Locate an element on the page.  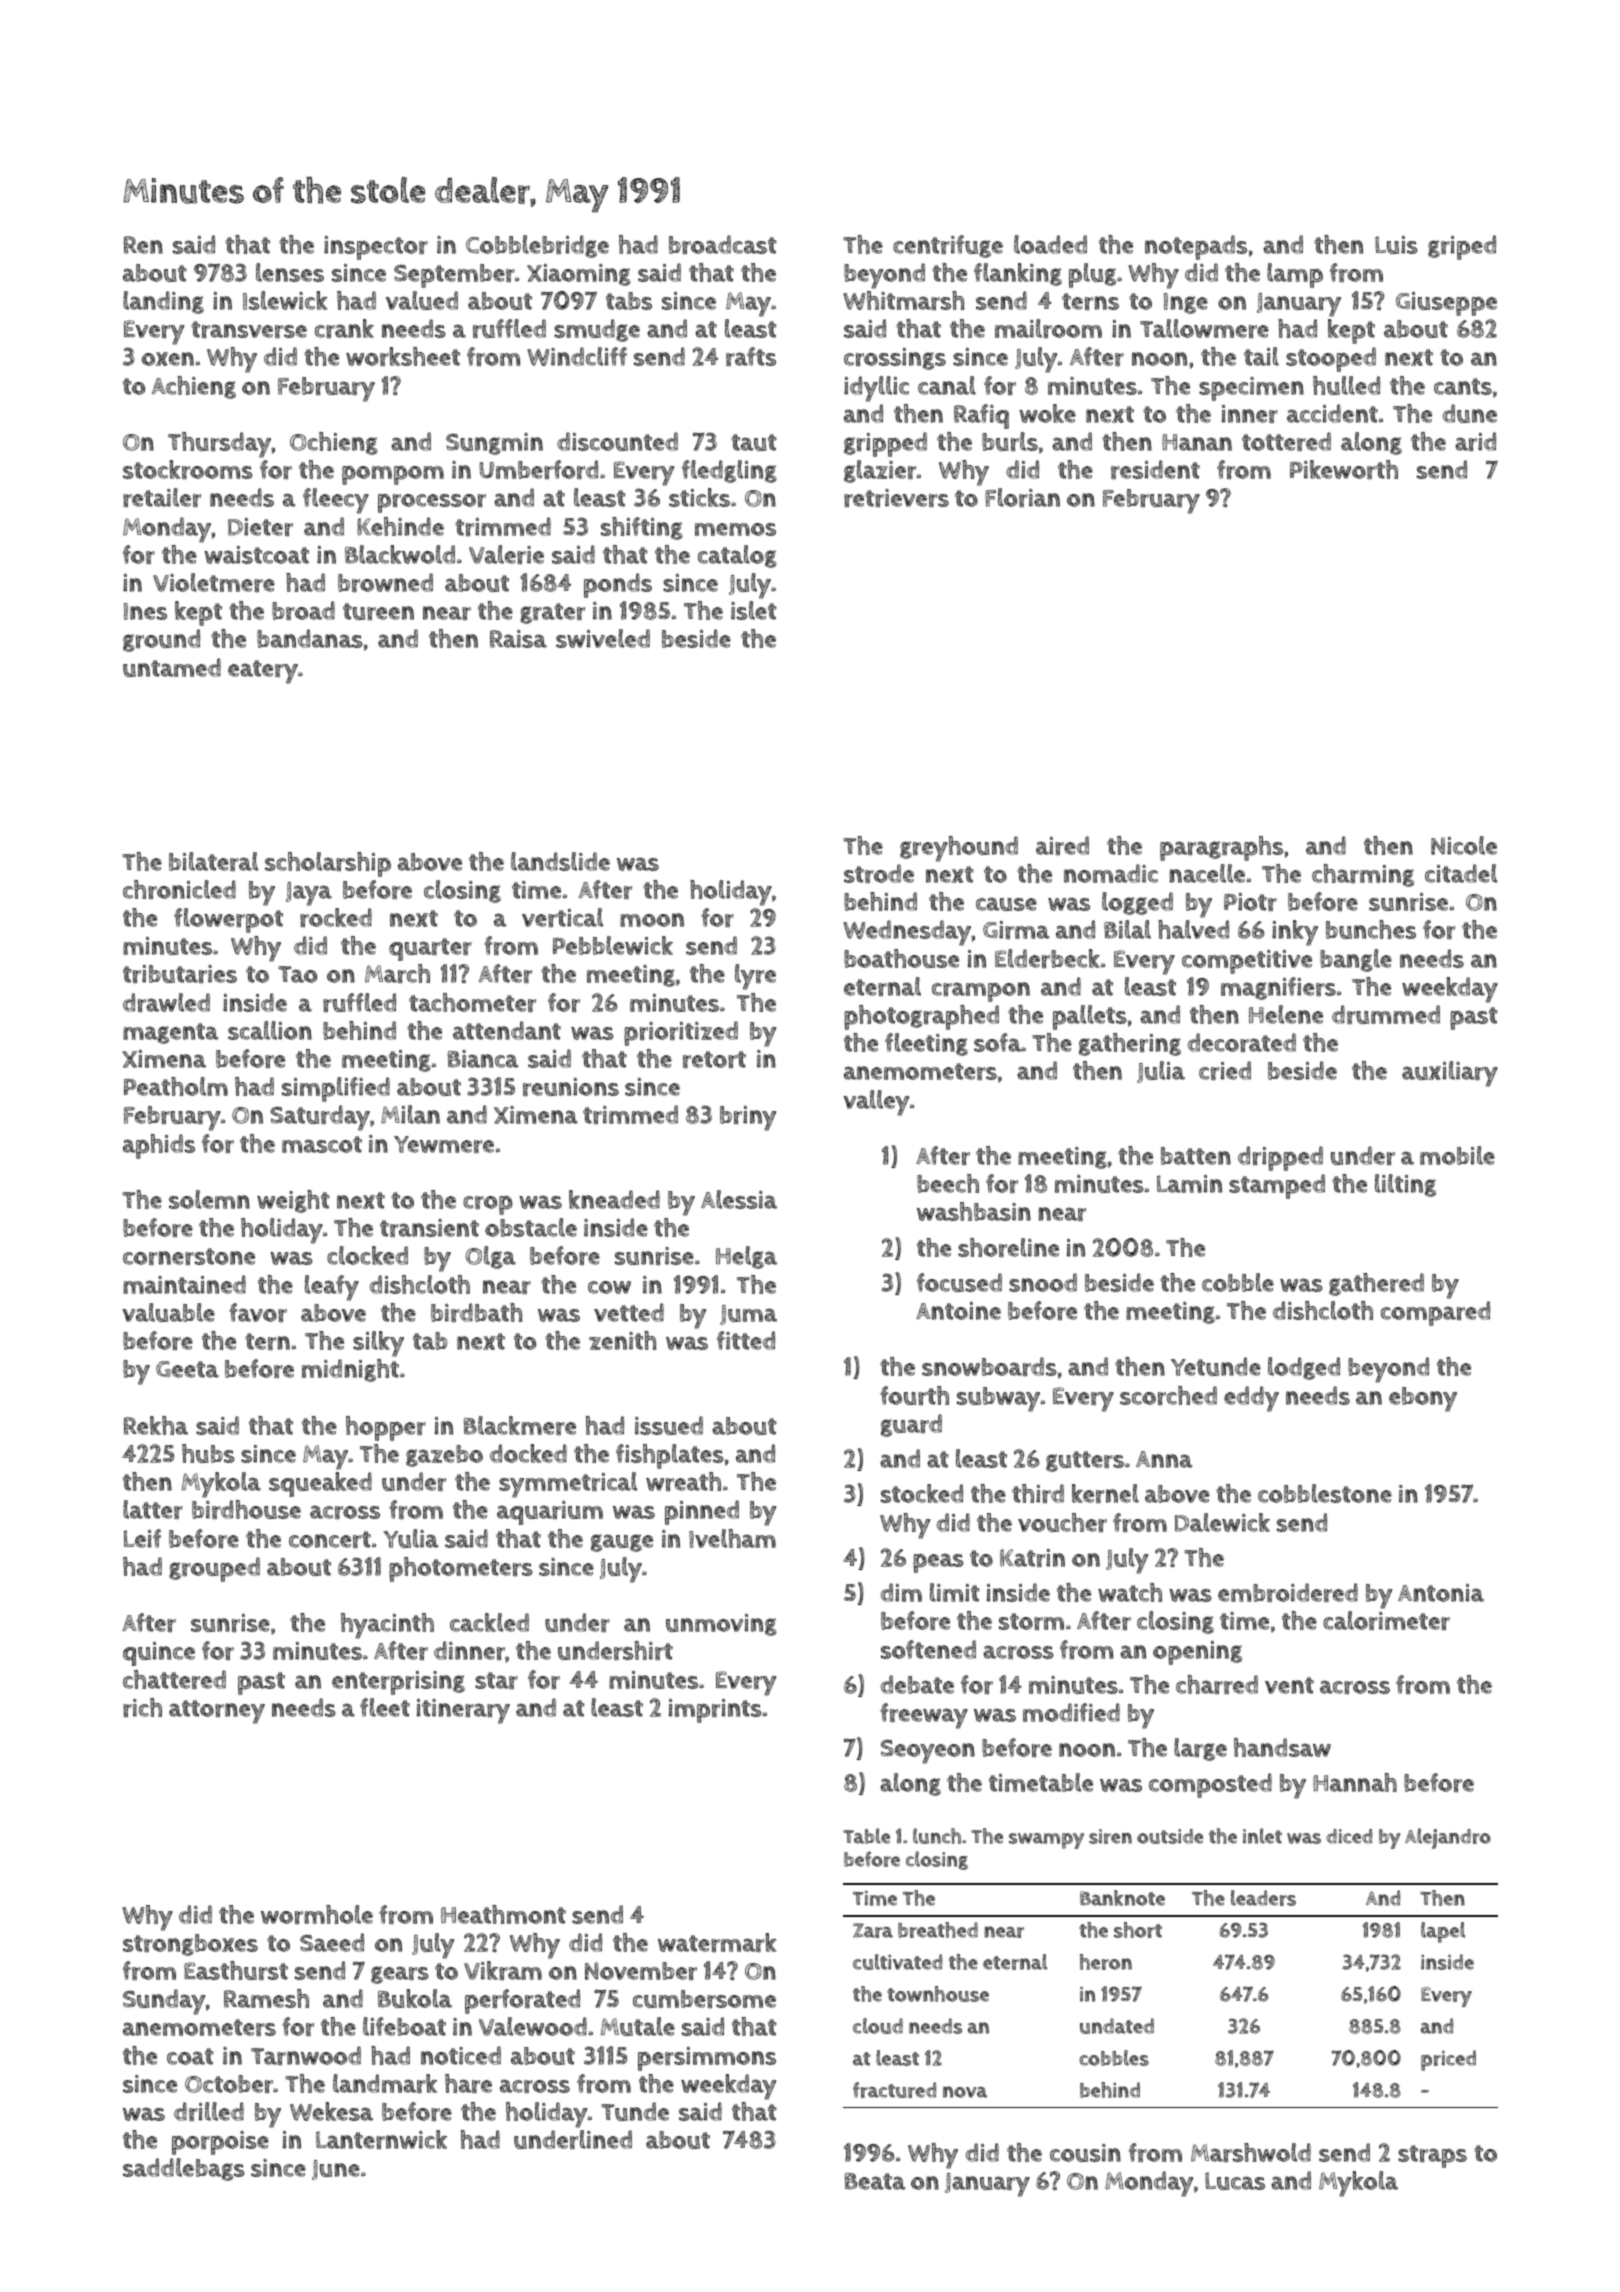
griped is located at coordinates (1462, 247).
